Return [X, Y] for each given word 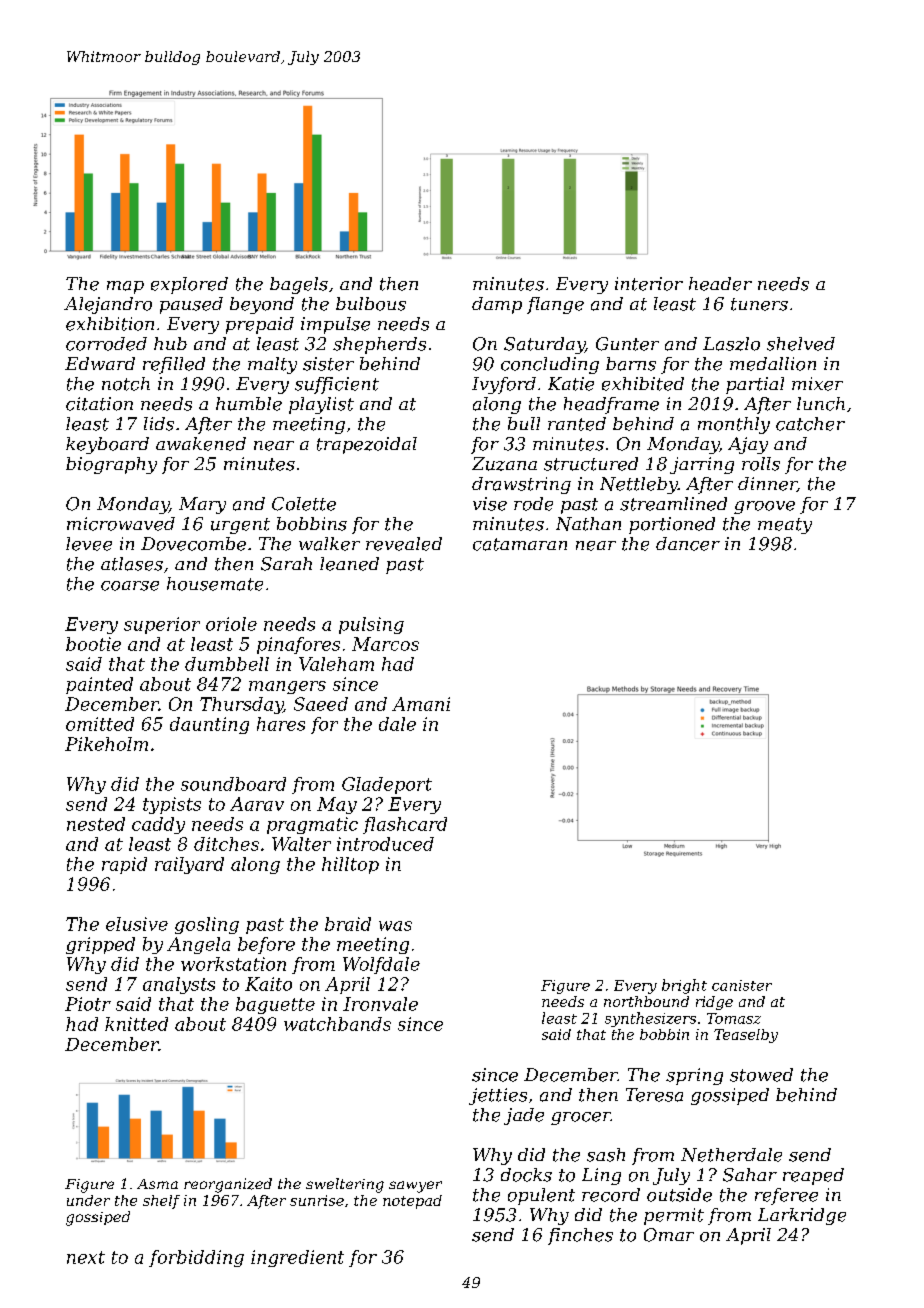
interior [649, 284]
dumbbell [227, 664]
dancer [688, 544]
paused [191, 305]
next [86, 1257]
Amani [421, 704]
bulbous [371, 304]
